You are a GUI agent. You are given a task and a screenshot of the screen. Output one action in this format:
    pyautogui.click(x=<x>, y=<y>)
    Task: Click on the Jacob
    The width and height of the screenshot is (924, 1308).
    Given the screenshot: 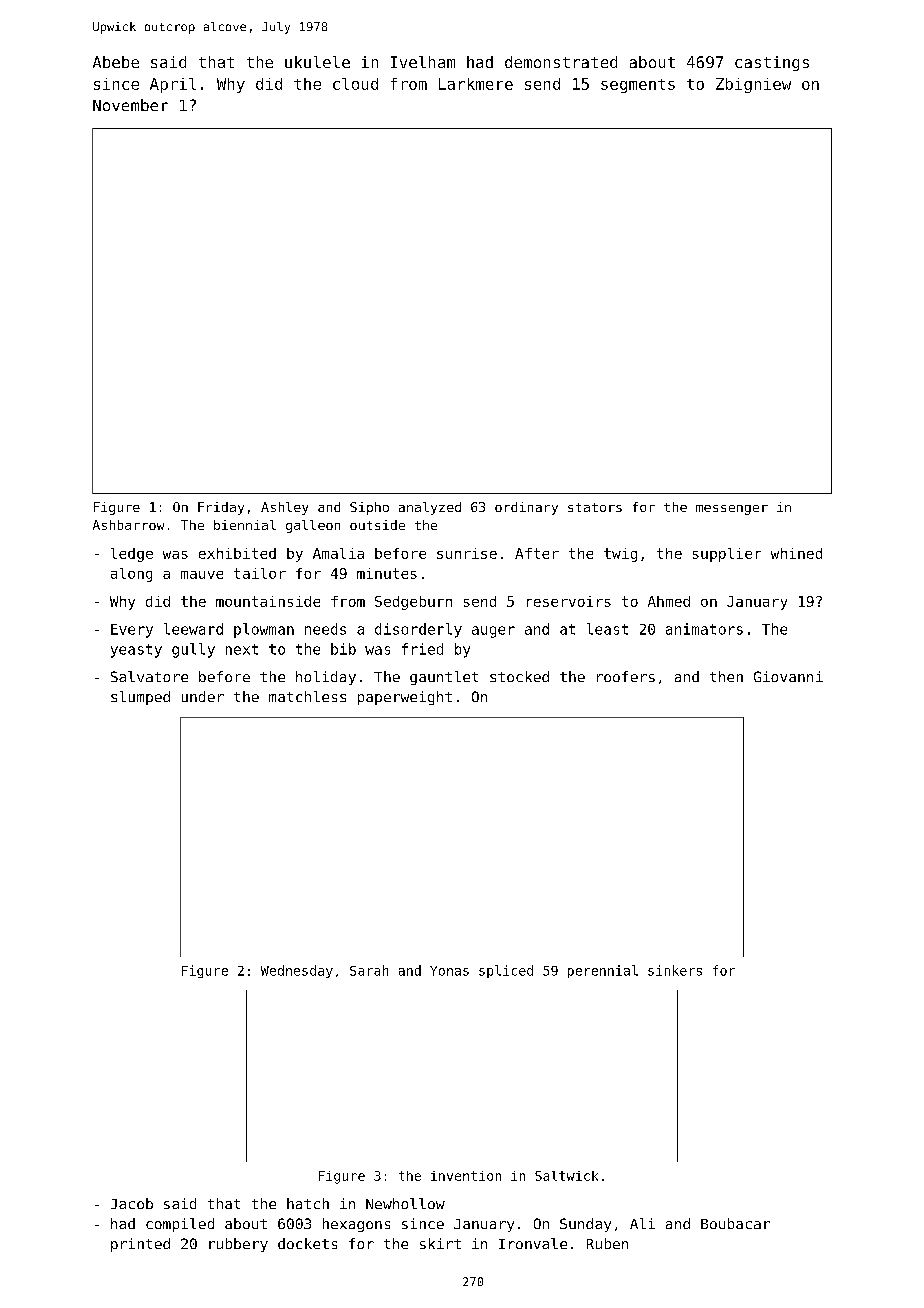 What is the action you would take?
    pyautogui.click(x=132, y=1203)
